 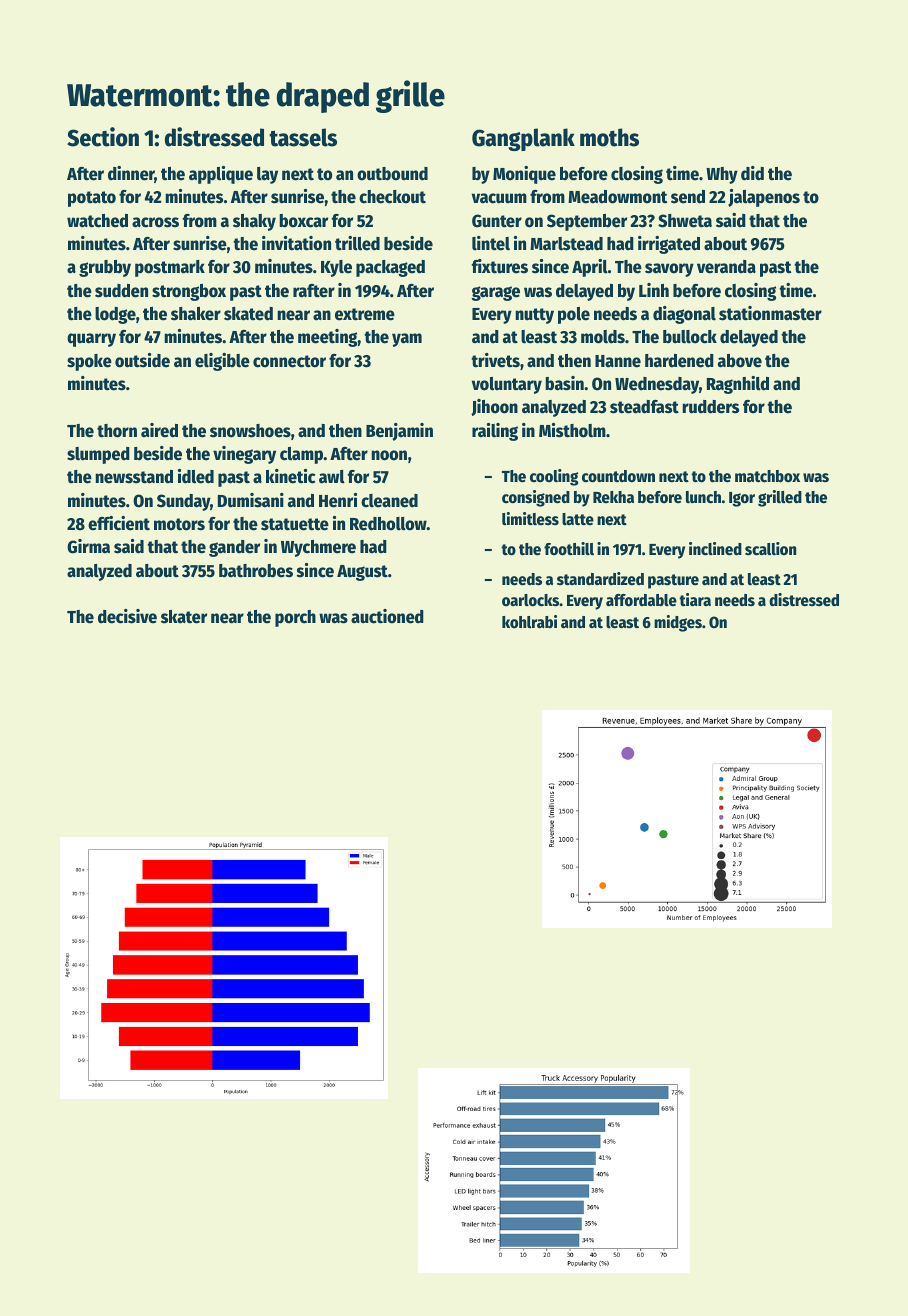 What do you see at coordinates (644, 407) in the document?
I see `steadfast` at bounding box center [644, 407].
